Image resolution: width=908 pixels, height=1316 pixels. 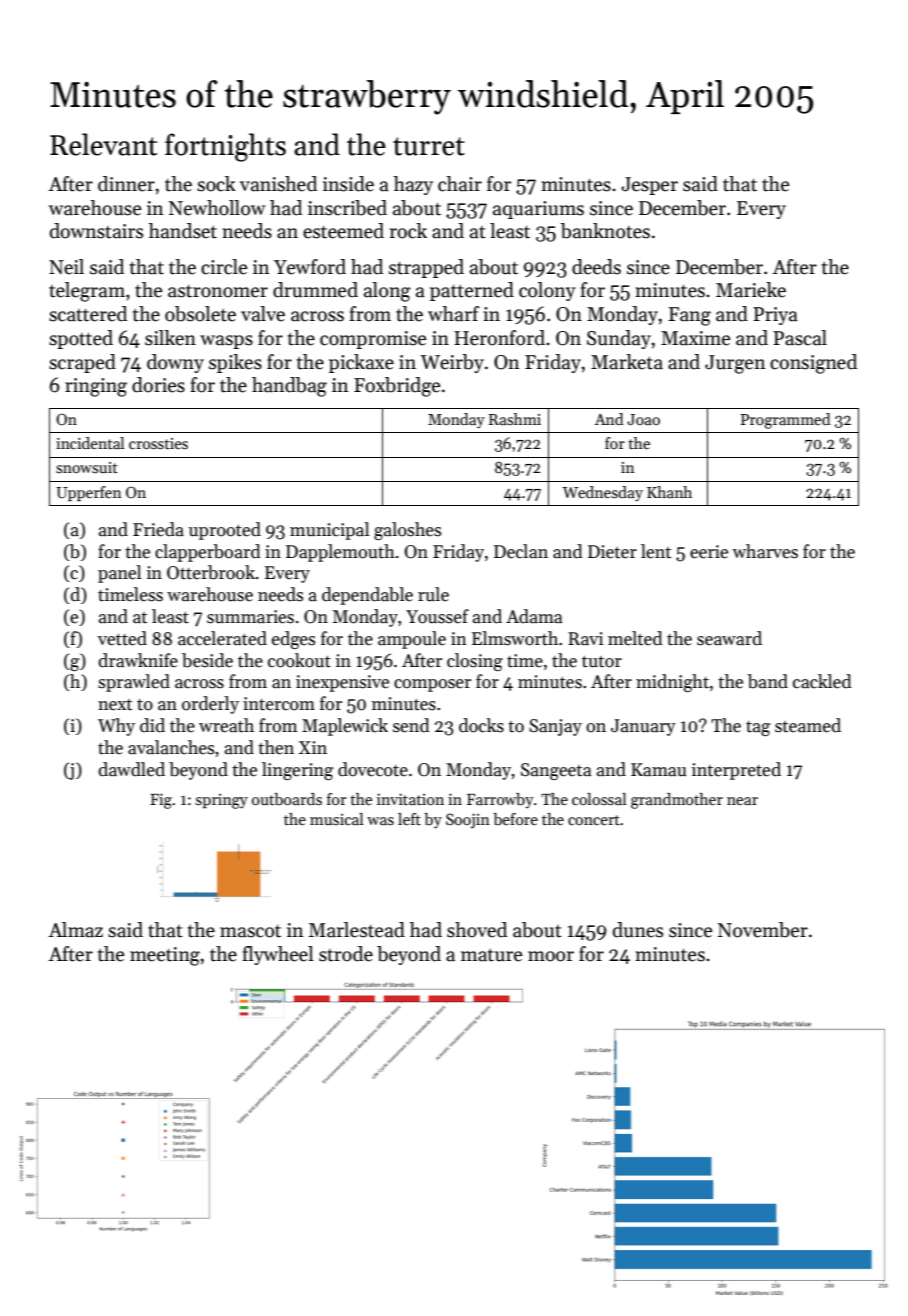 I want to click on strode, so click(x=346, y=954).
